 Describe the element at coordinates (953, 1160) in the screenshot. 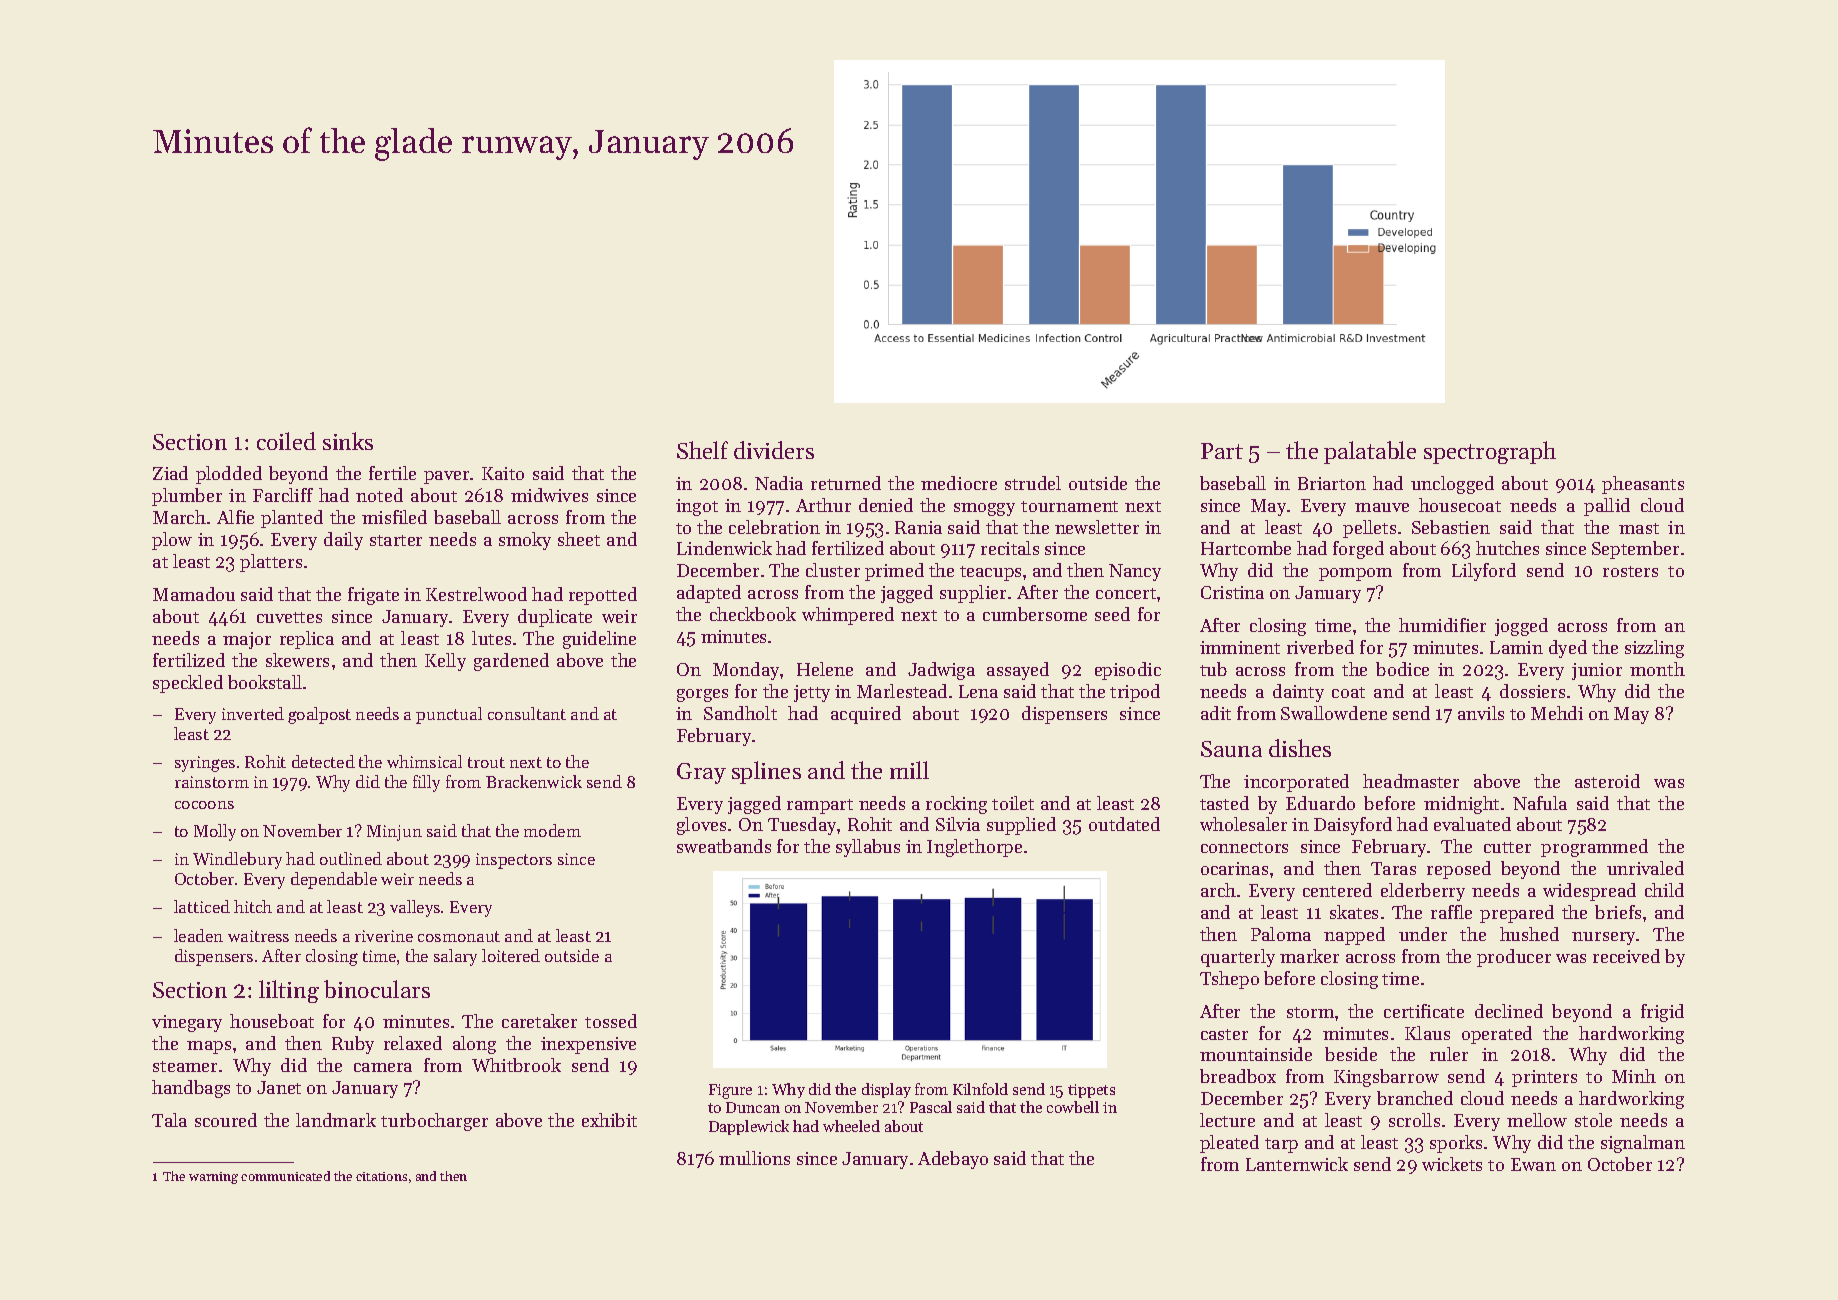

I see `Adebayo` at that location.
